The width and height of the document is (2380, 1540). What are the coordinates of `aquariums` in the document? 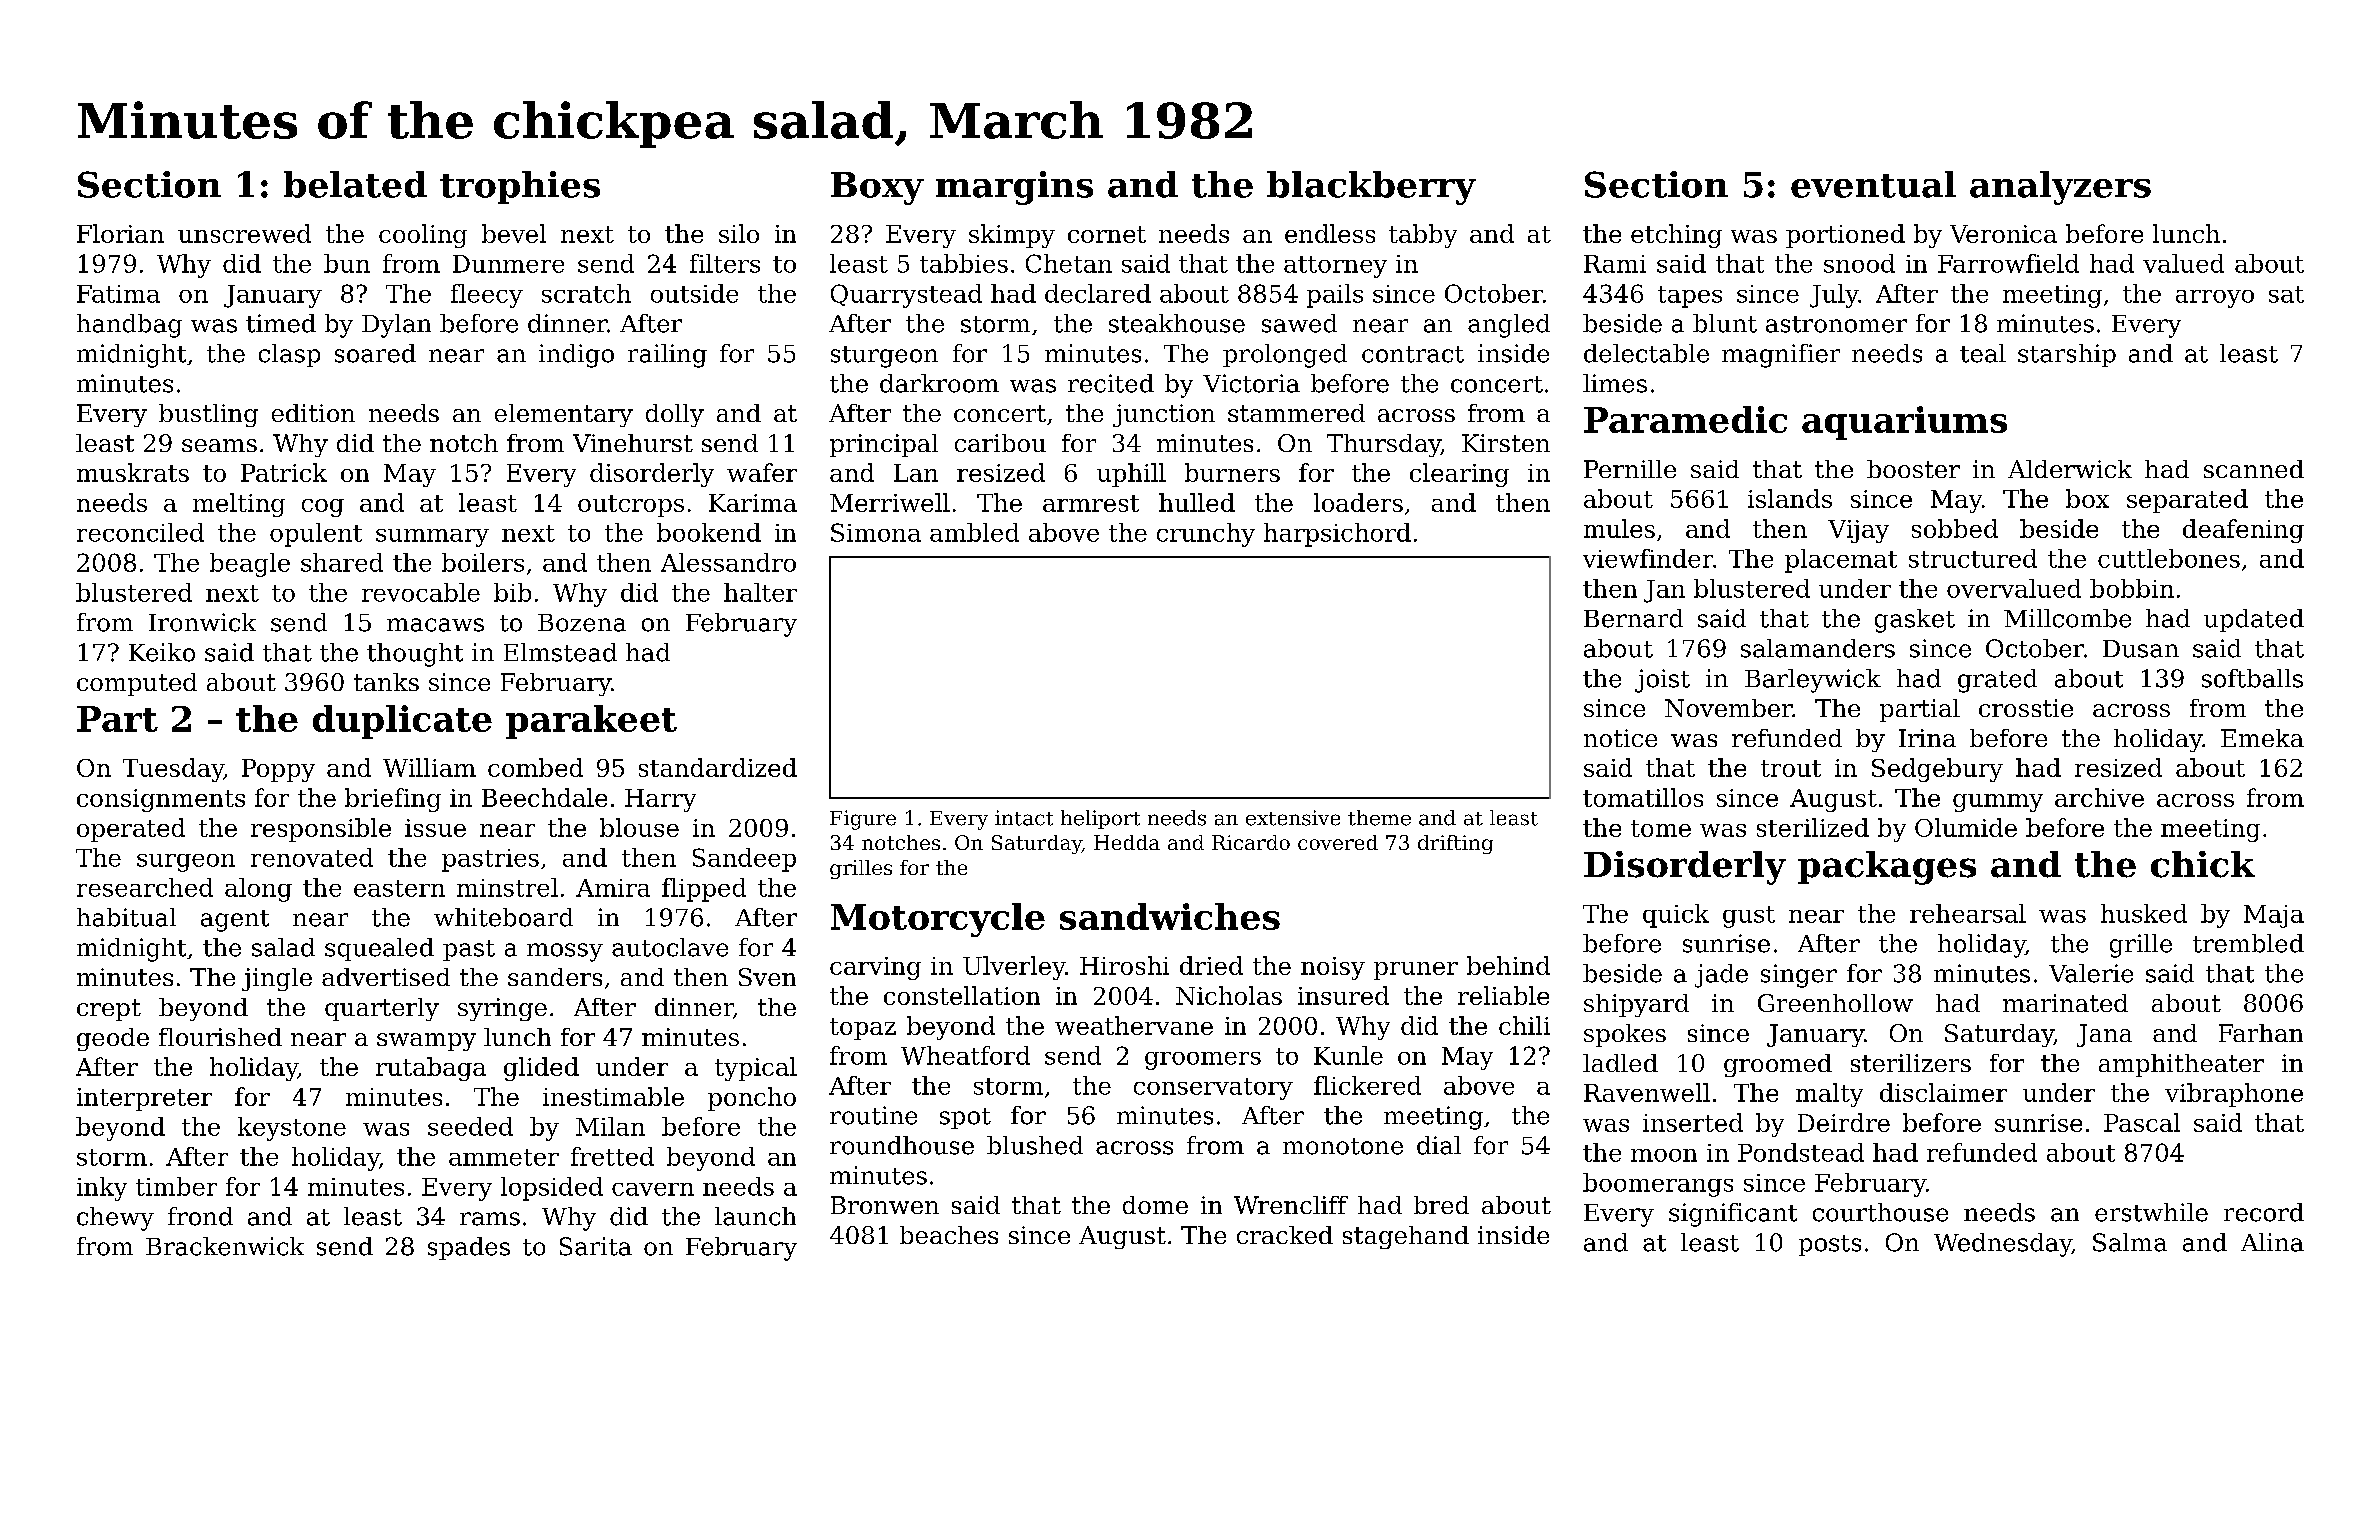 It's located at (1904, 423).
